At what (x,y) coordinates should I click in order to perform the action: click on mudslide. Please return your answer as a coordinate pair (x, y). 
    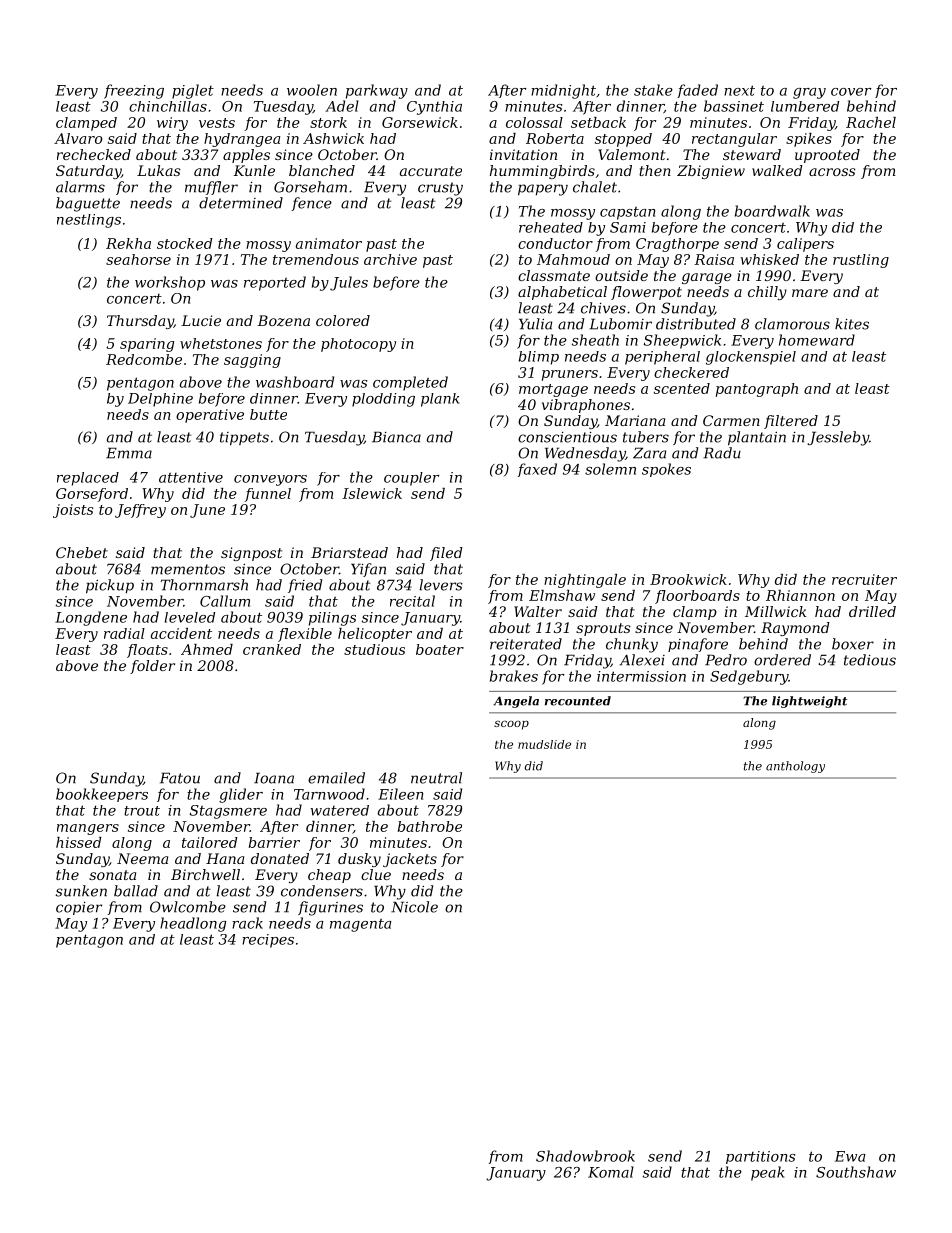
    Looking at the image, I should click on (544, 744).
